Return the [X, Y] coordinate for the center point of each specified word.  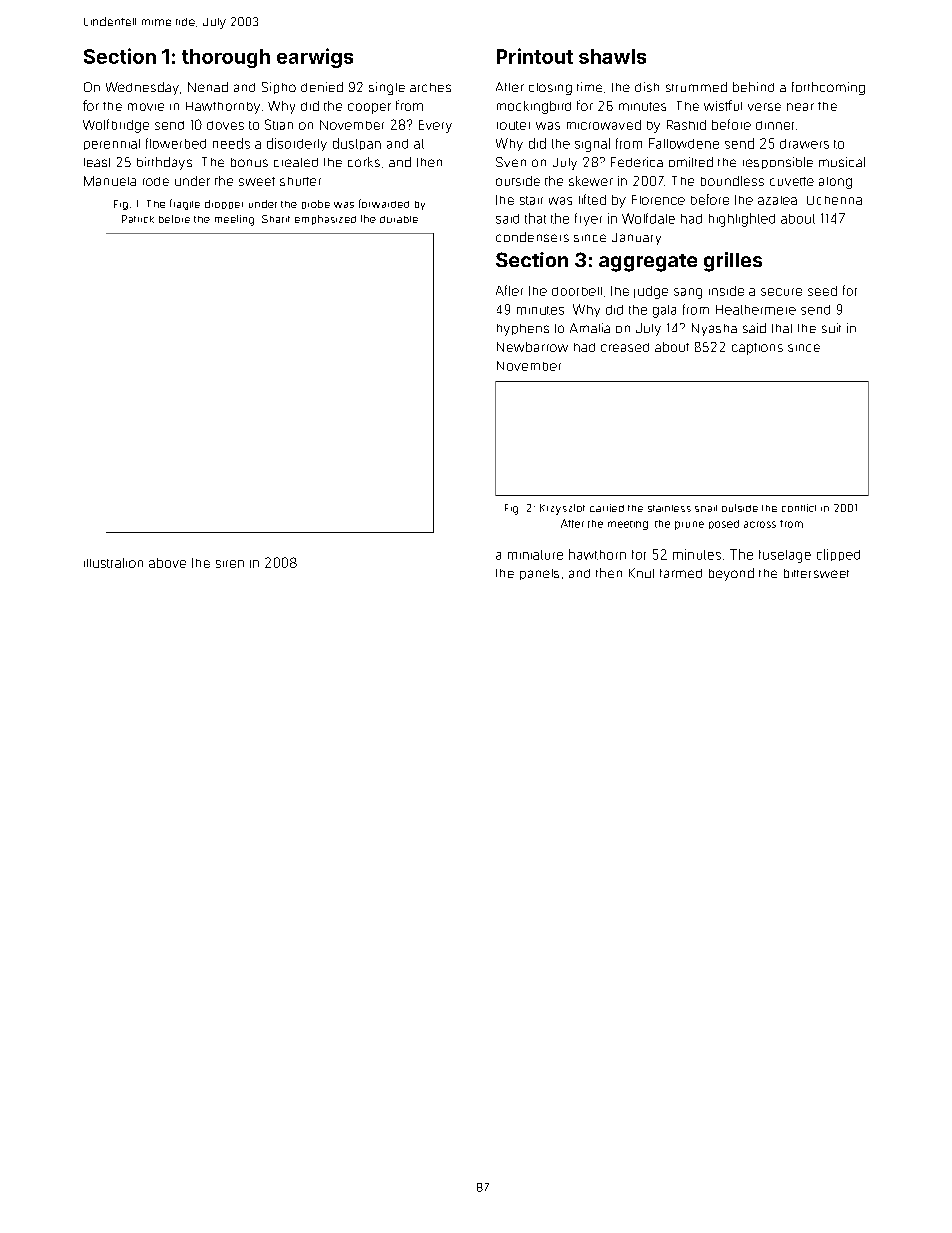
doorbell [577, 291]
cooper [369, 108]
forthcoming [828, 88]
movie [146, 107]
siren [230, 564]
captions [757, 349]
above [167, 563]
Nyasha [714, 329]
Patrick [138, 219]
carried [607, 508]
